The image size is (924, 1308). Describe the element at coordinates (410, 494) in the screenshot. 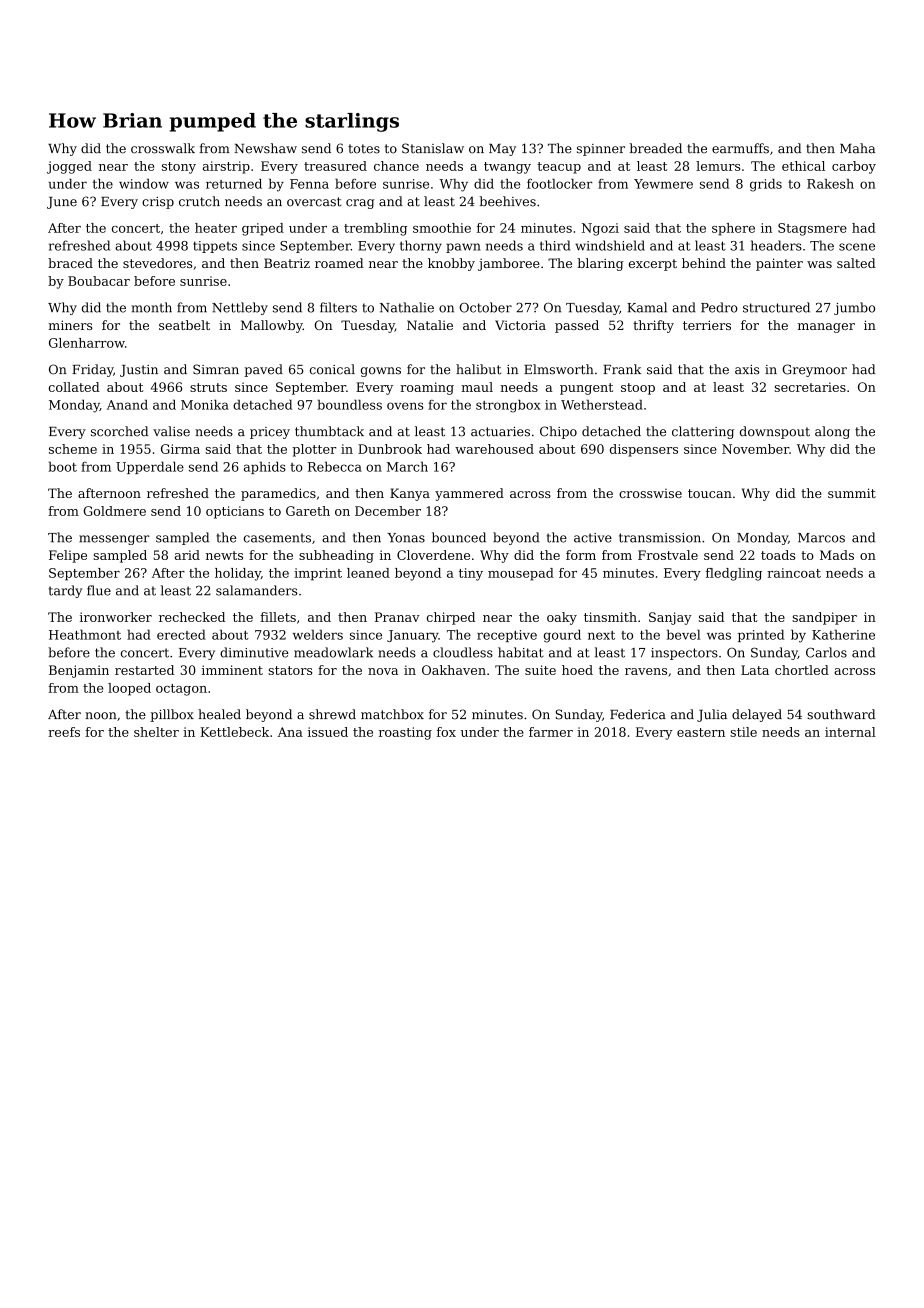

I see `Kanya` at that location.
